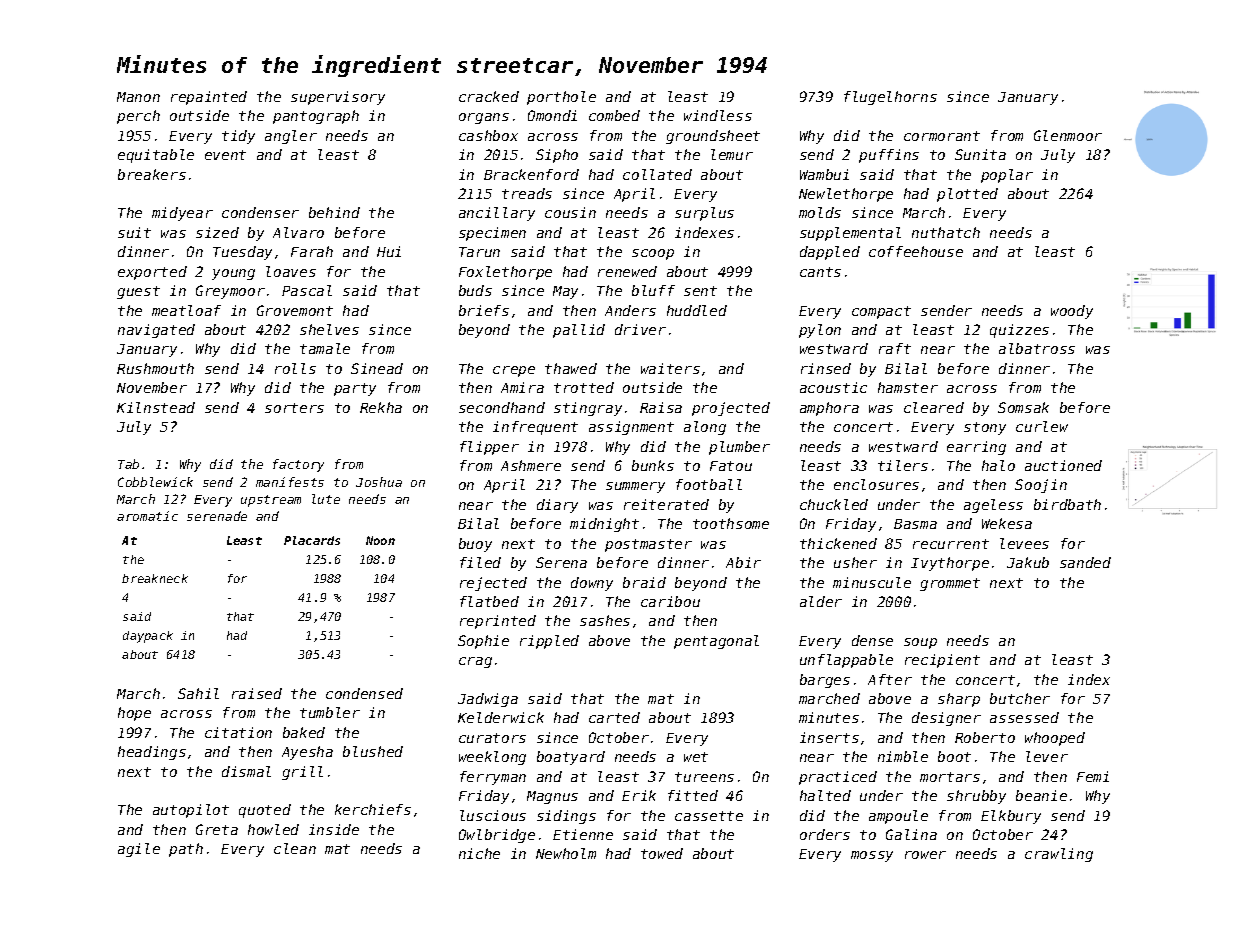 Image resolution: width=1233 pixels, height=952 pixels. Describe the element at coordinates (662, 853) in the page. I see `towed` at that location.
